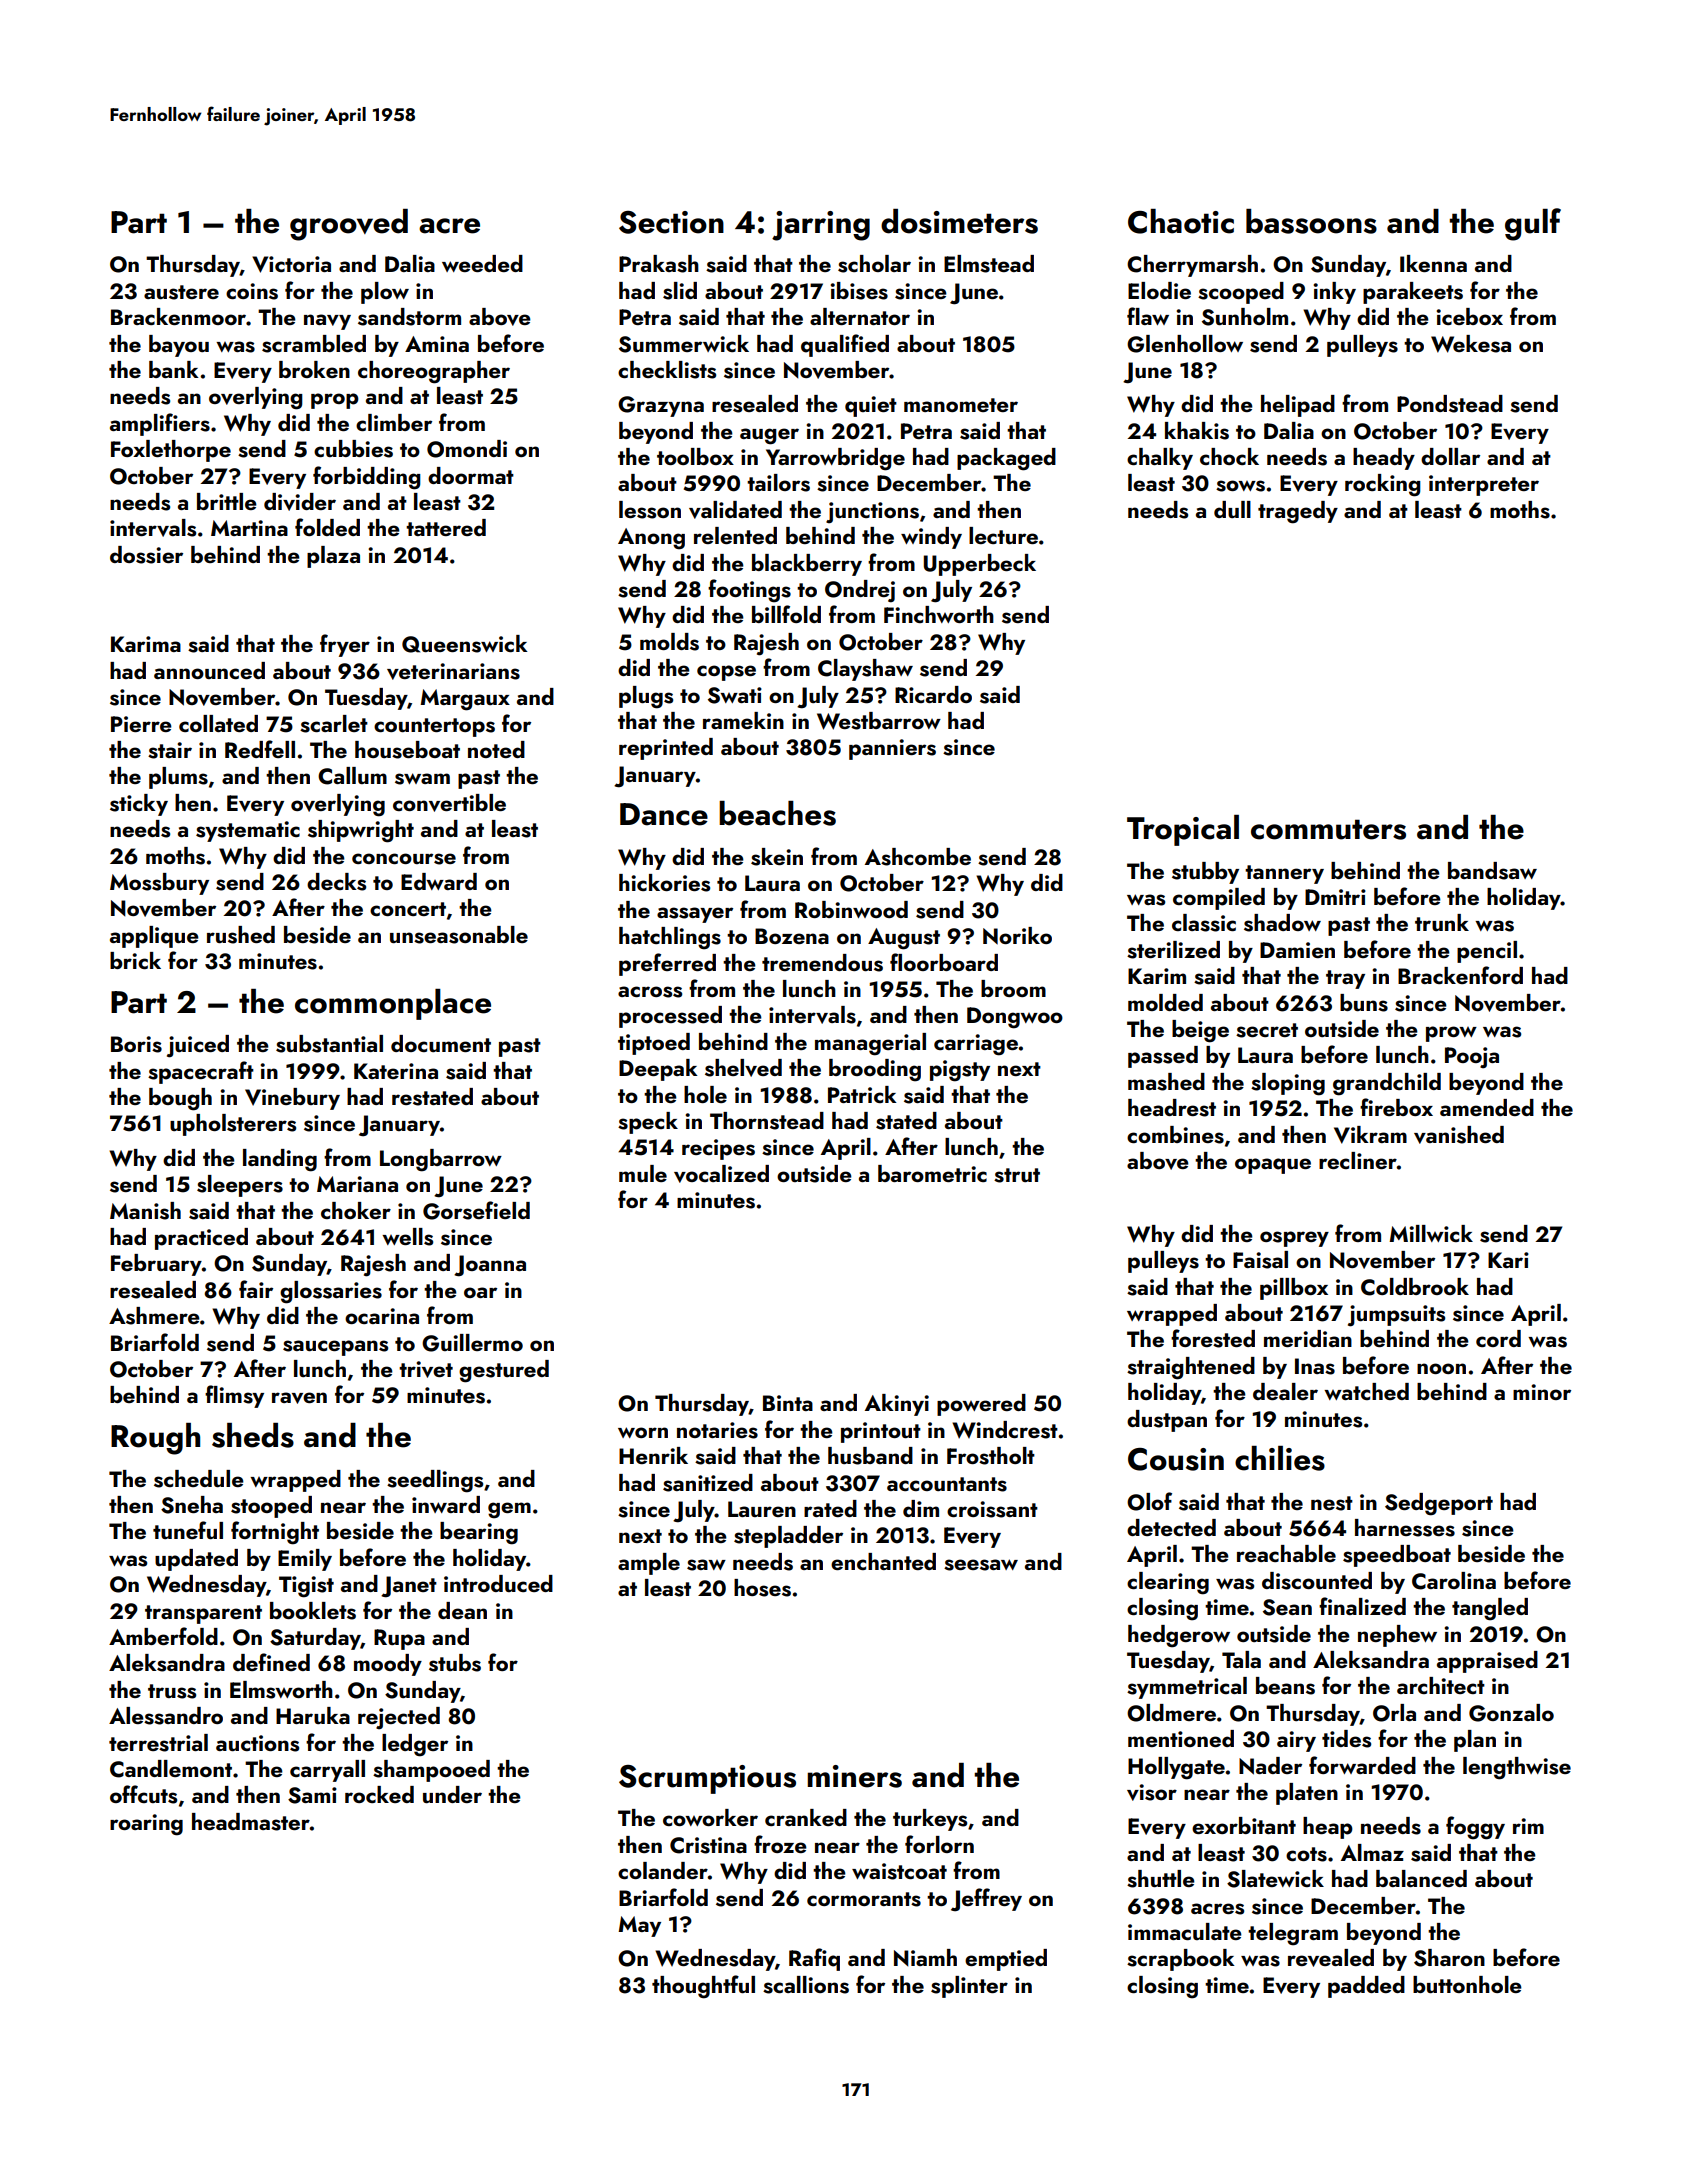  I want to click on moody, so click(388, 1665).
